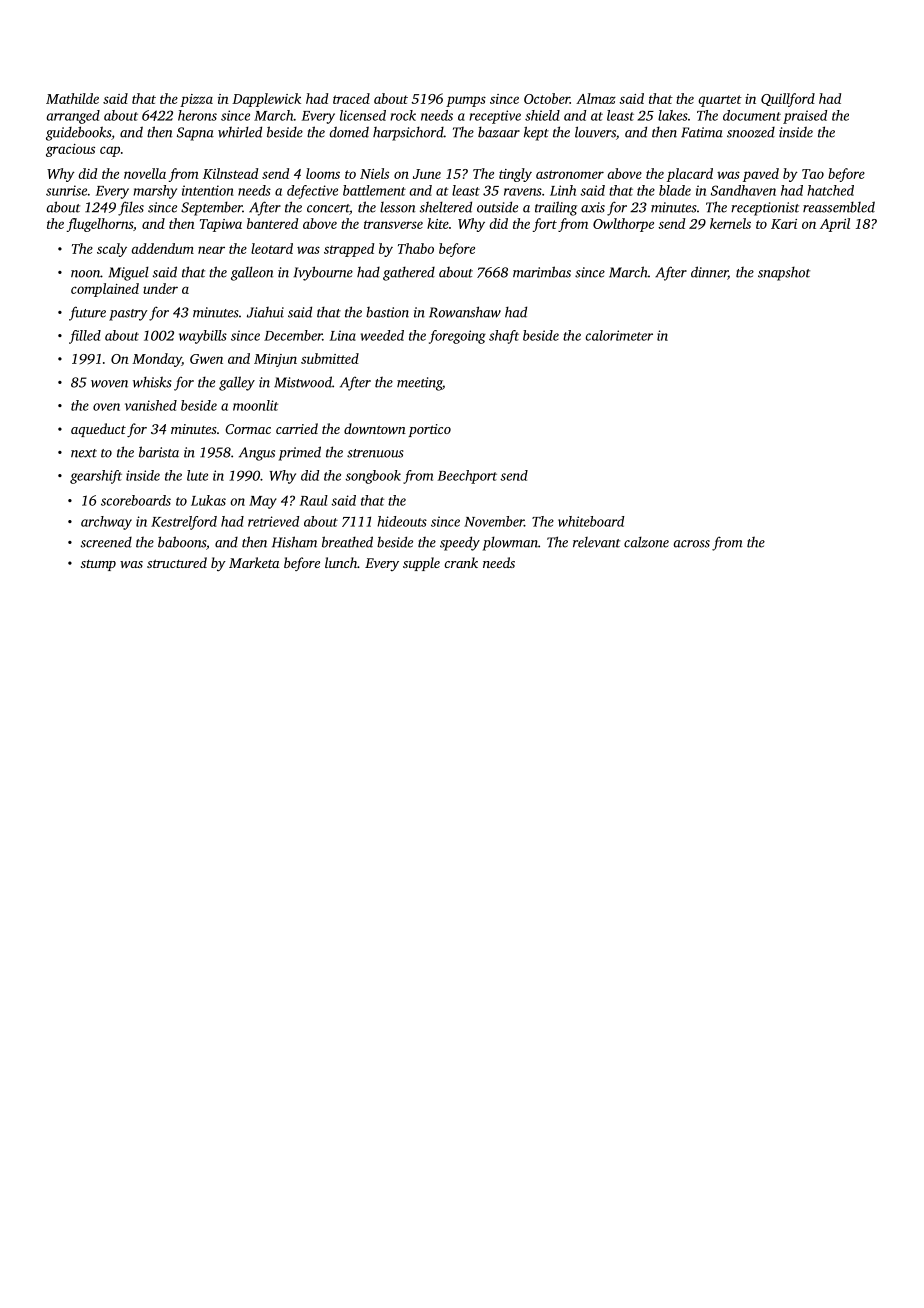 The width and height of the image is (924, 1308). I want to click on across, so click(691, 544).
